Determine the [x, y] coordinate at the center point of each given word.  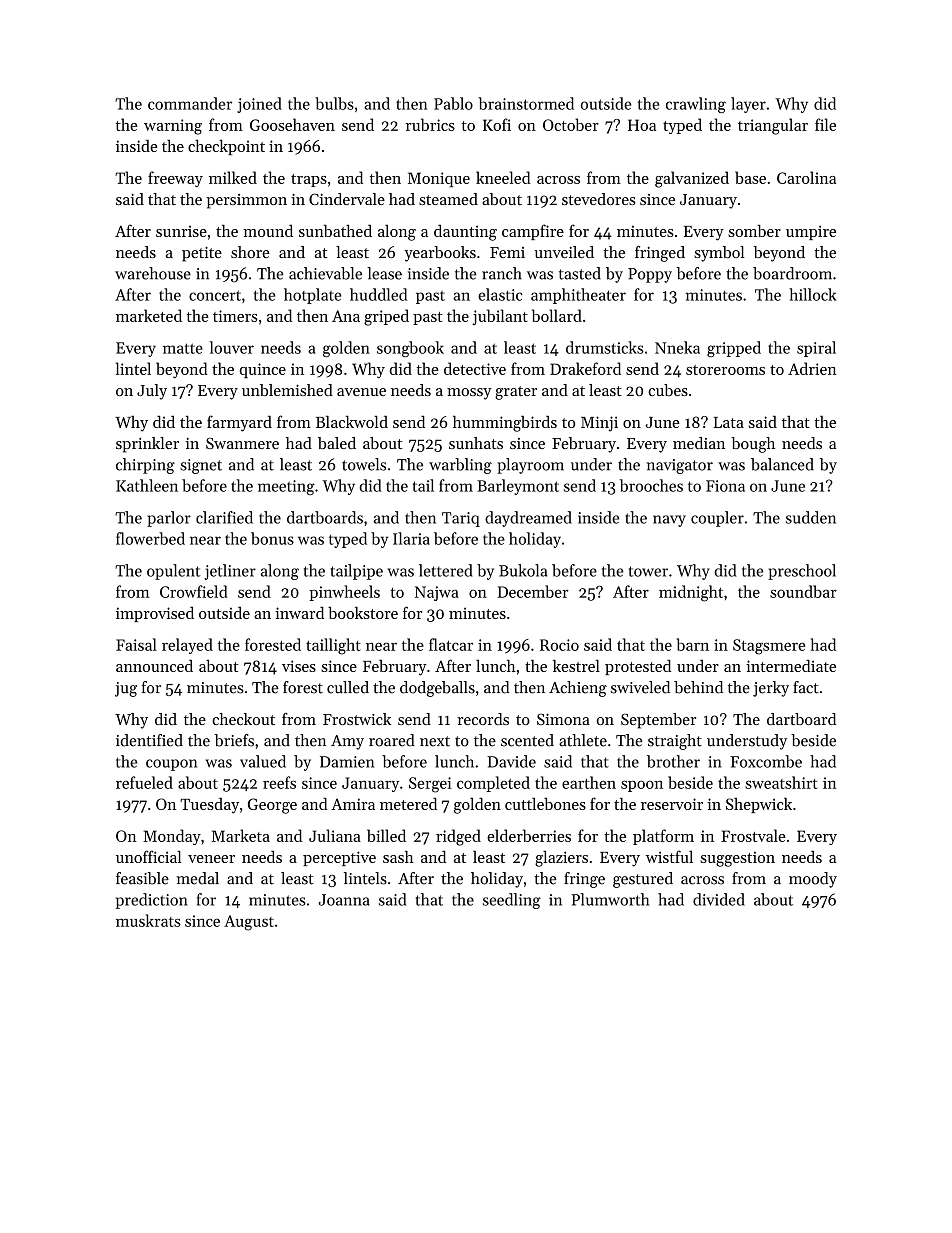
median [699, 443]
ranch [502, 273]
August [249, 923]
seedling [512, 901]
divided [719, 899]
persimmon [246, 201]
